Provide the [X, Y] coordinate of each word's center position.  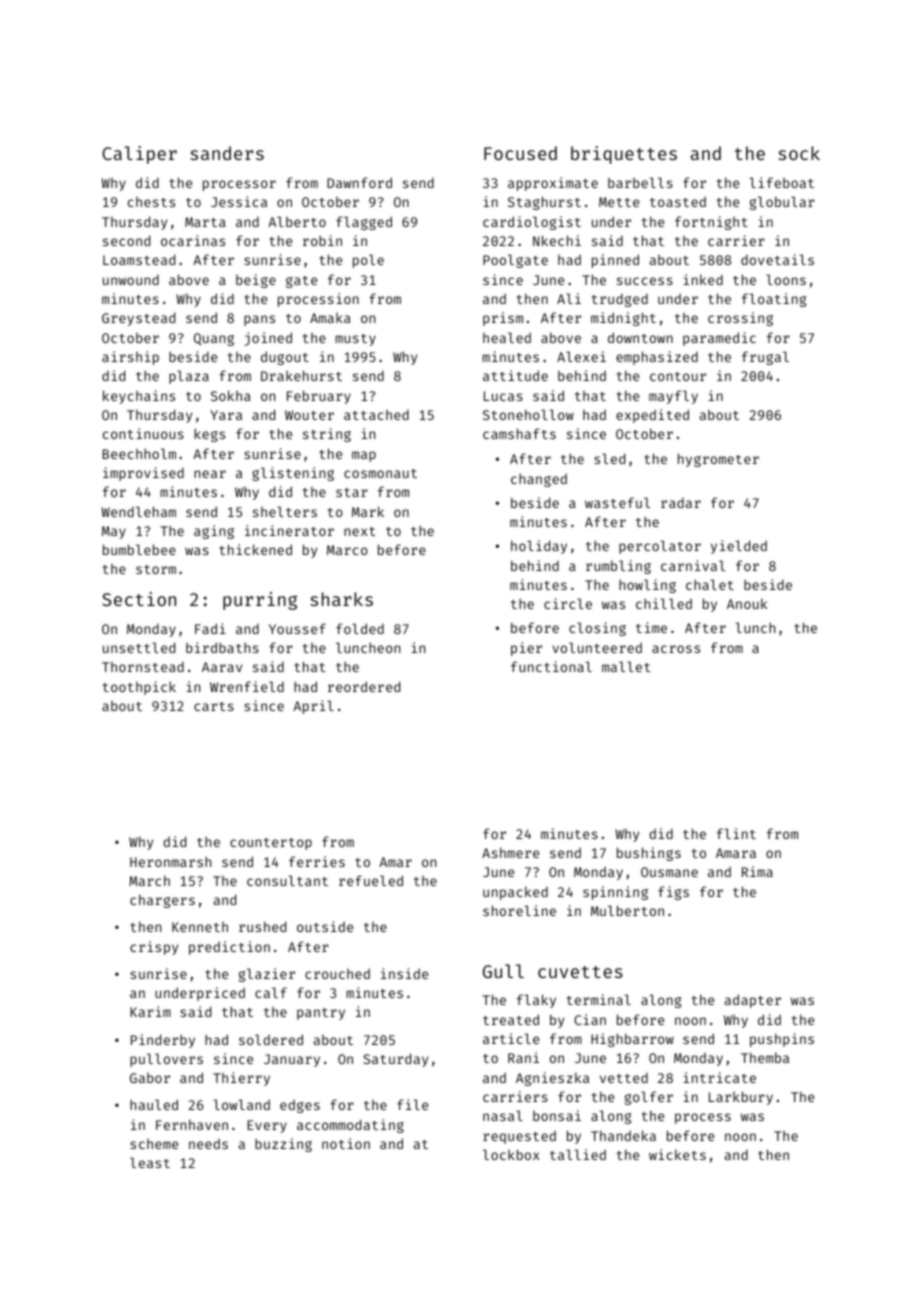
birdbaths [222, 647]
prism [503, 319]
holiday [539, 547]
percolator [660, 547]
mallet [626, 666]
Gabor [150, 1078]
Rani [523, 1057]
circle [568, 603]
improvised [143, 474]
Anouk [747, 603]
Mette [619, 202]
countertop [271, 844]
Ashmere [510, 852]
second [126, 240]
